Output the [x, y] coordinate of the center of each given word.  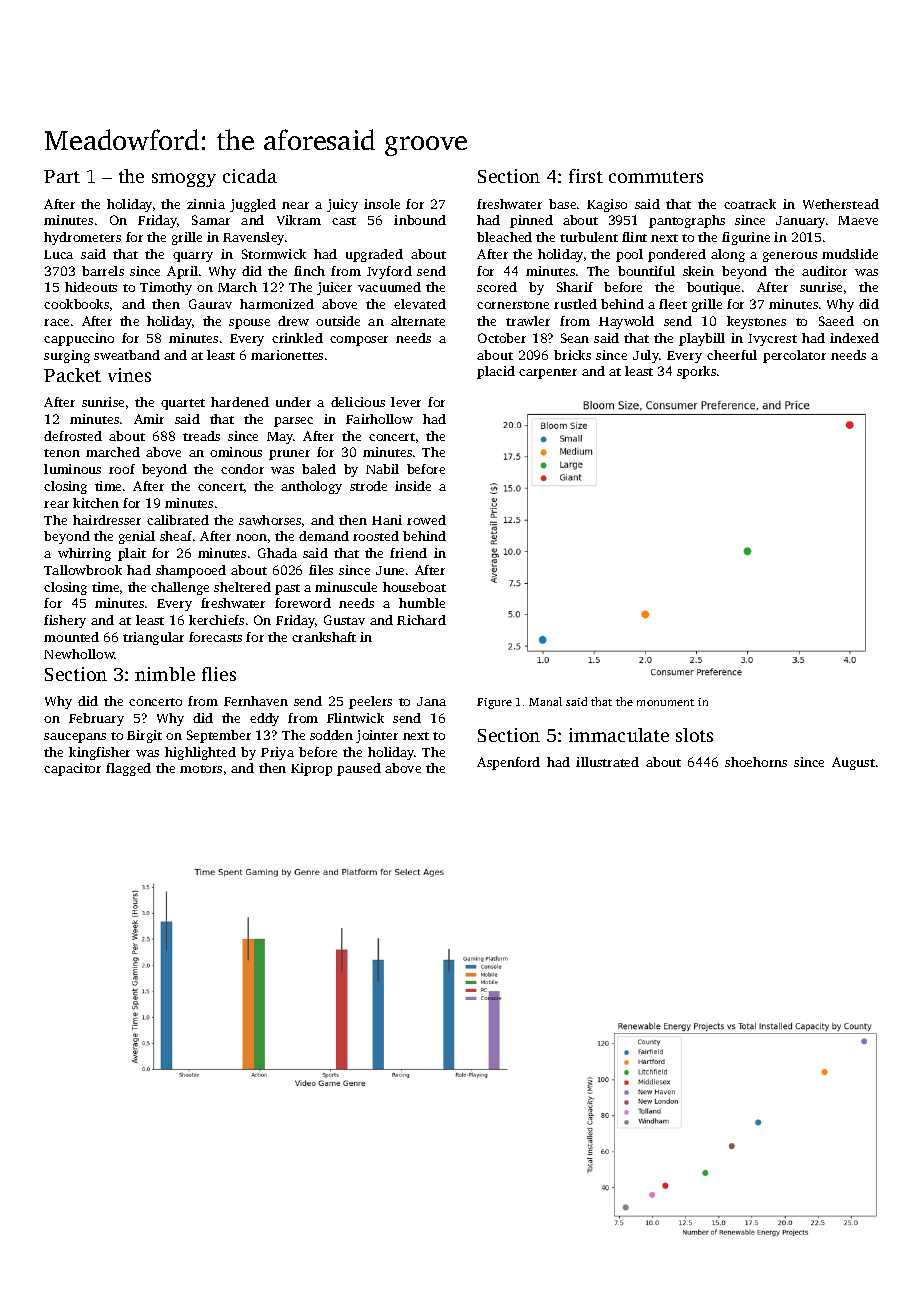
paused [359, 769]
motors [201, 769]
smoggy [184, 180]
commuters [656, 177]
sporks [696, 372]
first [586, 176]
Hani [387, 520]
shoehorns [756, 762]
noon [251, 537]
